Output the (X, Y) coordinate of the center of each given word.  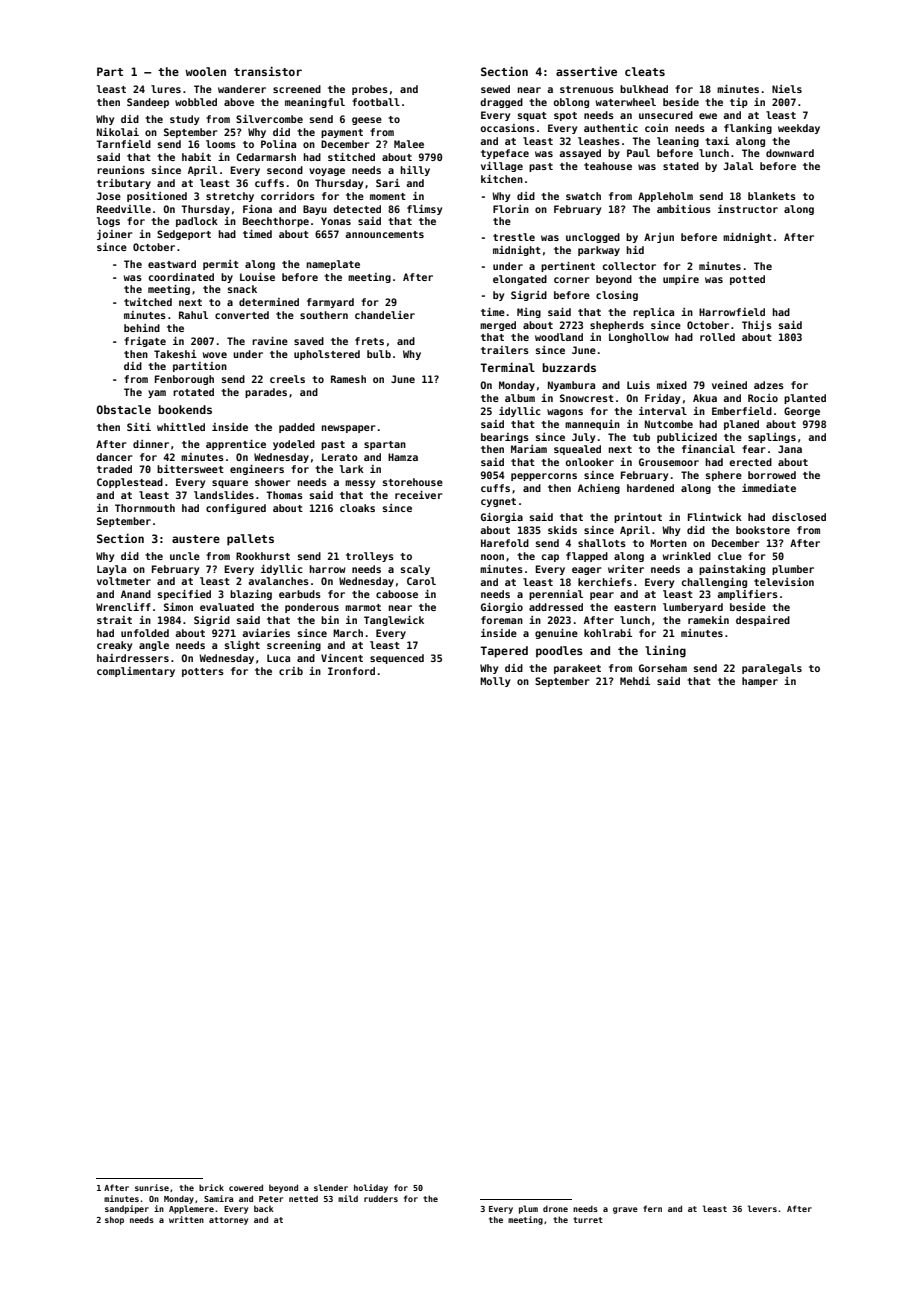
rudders (381, 1198)
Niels (787, 89)
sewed (495, 89)
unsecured (666, 115)
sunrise (152, 1187)
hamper (760, 682)
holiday (371, 1188)
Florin (511, 209)
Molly (495, 682)
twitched (148, 302)
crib (291, 671)
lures (166, 89)
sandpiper (127, 1209)
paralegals (772, 669)
